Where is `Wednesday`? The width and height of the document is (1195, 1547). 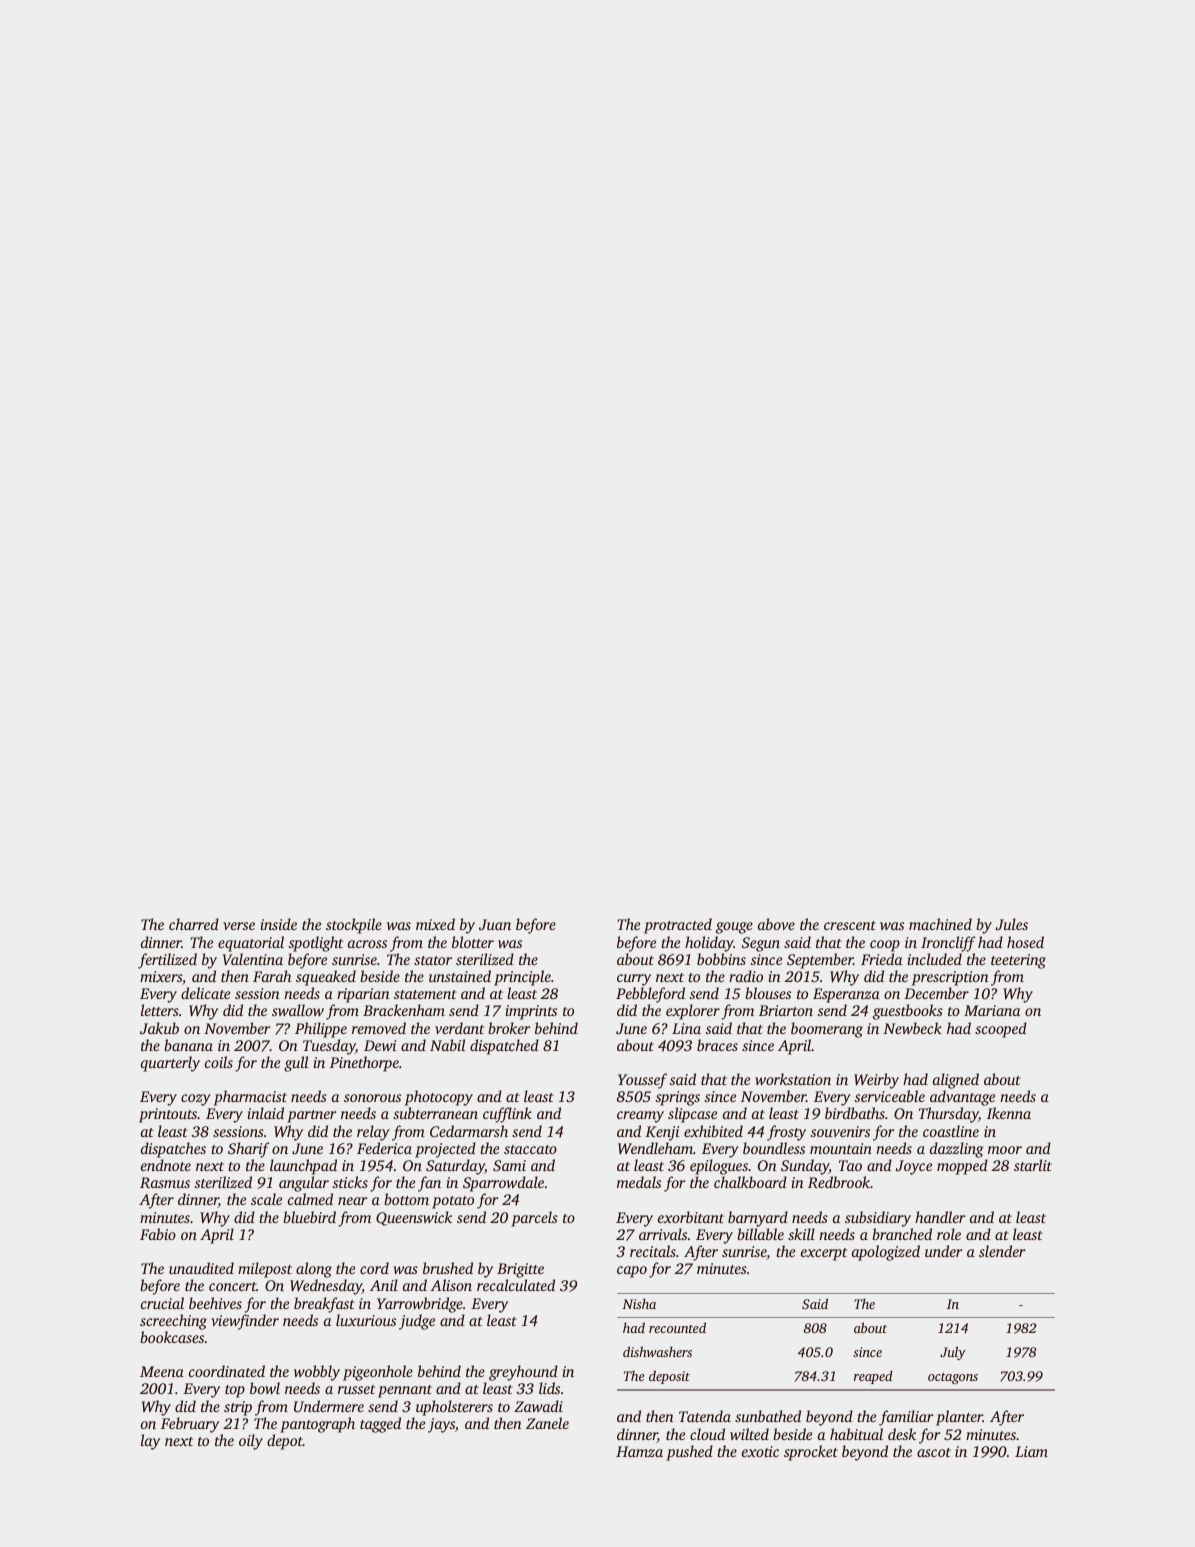
Wednesday is located at coordinates (326, 1287).
